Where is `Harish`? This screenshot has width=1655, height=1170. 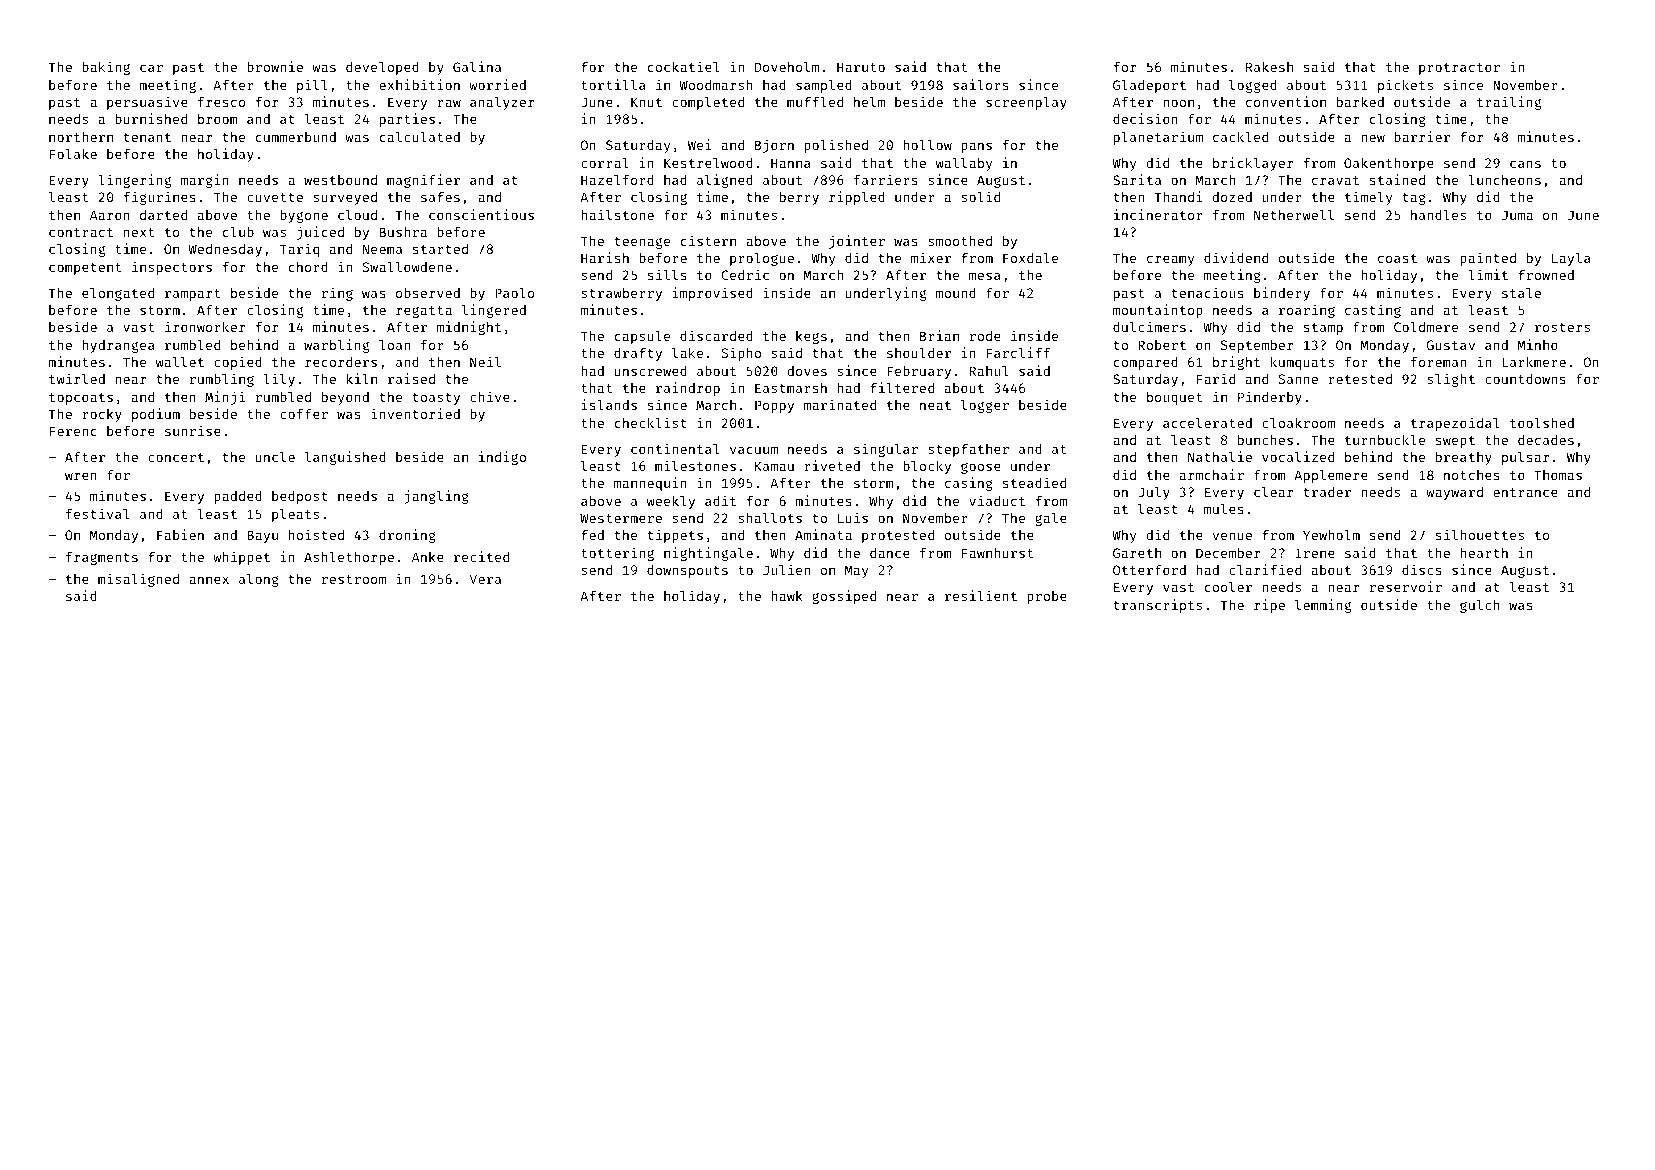 Harish is located at coordinates (605, 257).
